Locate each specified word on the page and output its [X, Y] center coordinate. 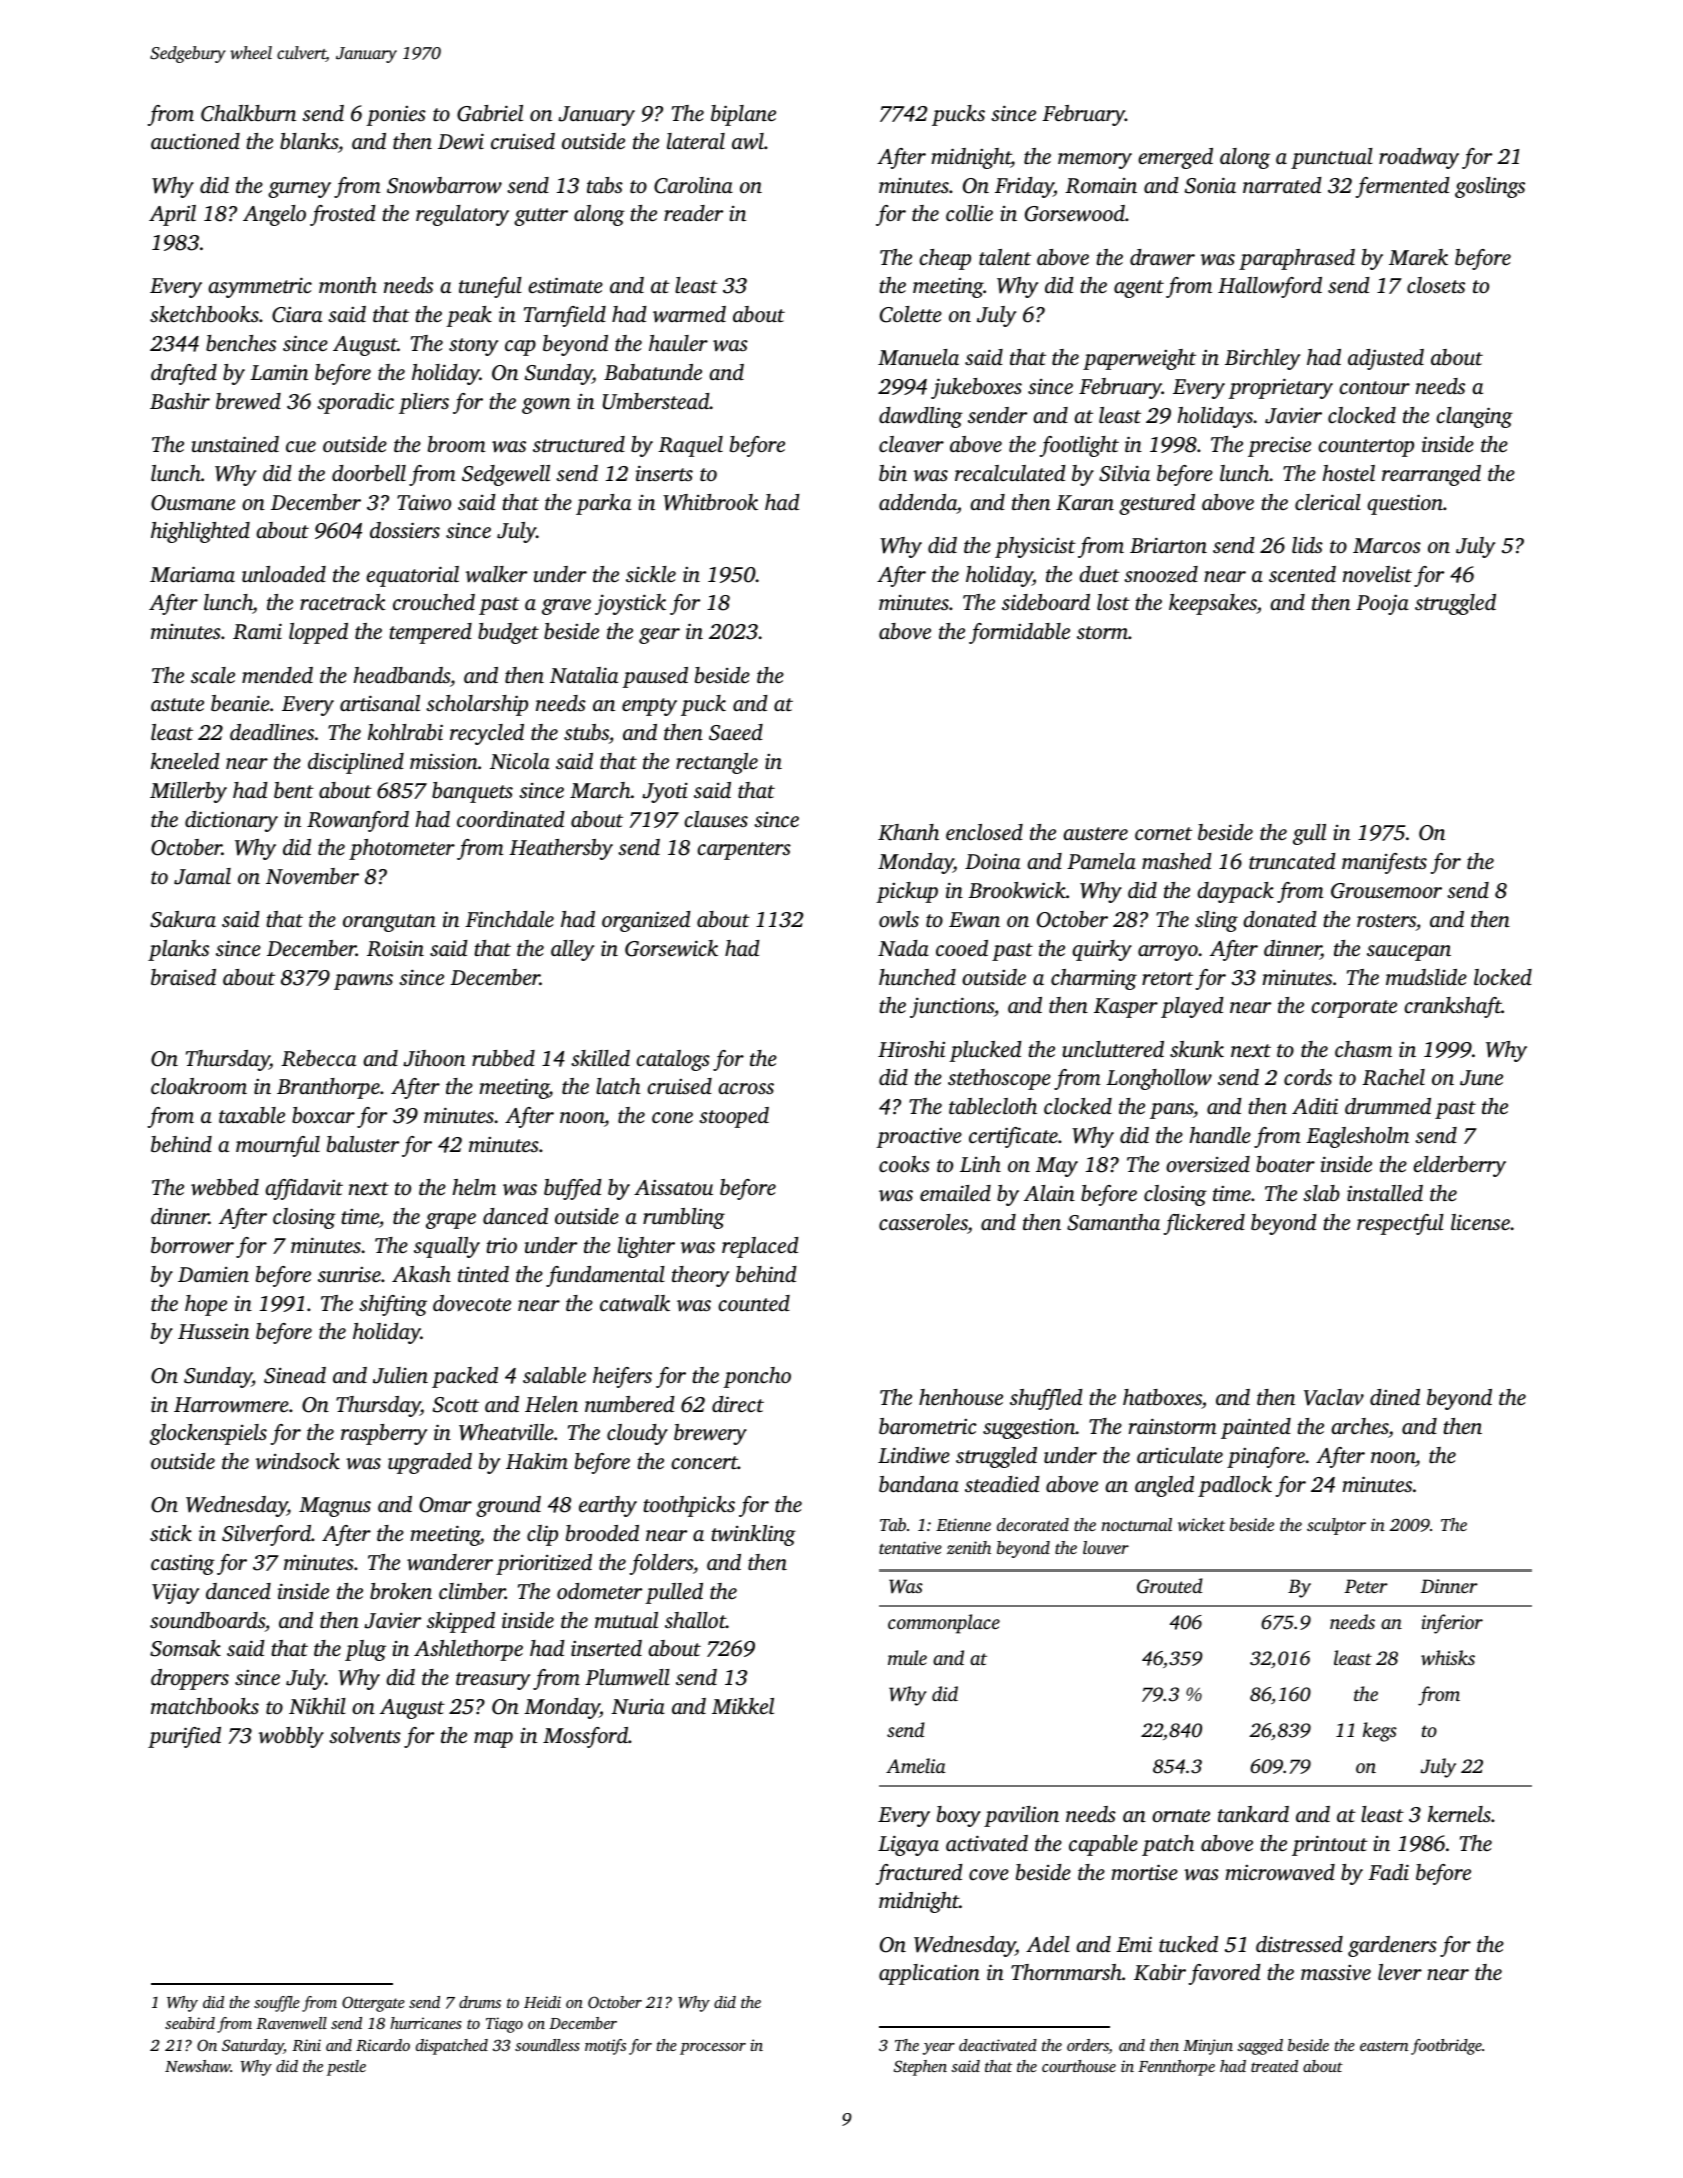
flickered [1204, 1224]
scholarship [477, 705]
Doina [992, 861]
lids [1307, 545]
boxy [959, 1816]
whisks [1448, 1658]
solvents [365, 1735]
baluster [363, 1144]
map [493, 1740]
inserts [664, 473]
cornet [1163, 833]
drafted [184, 374]
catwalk [635, 1303]
